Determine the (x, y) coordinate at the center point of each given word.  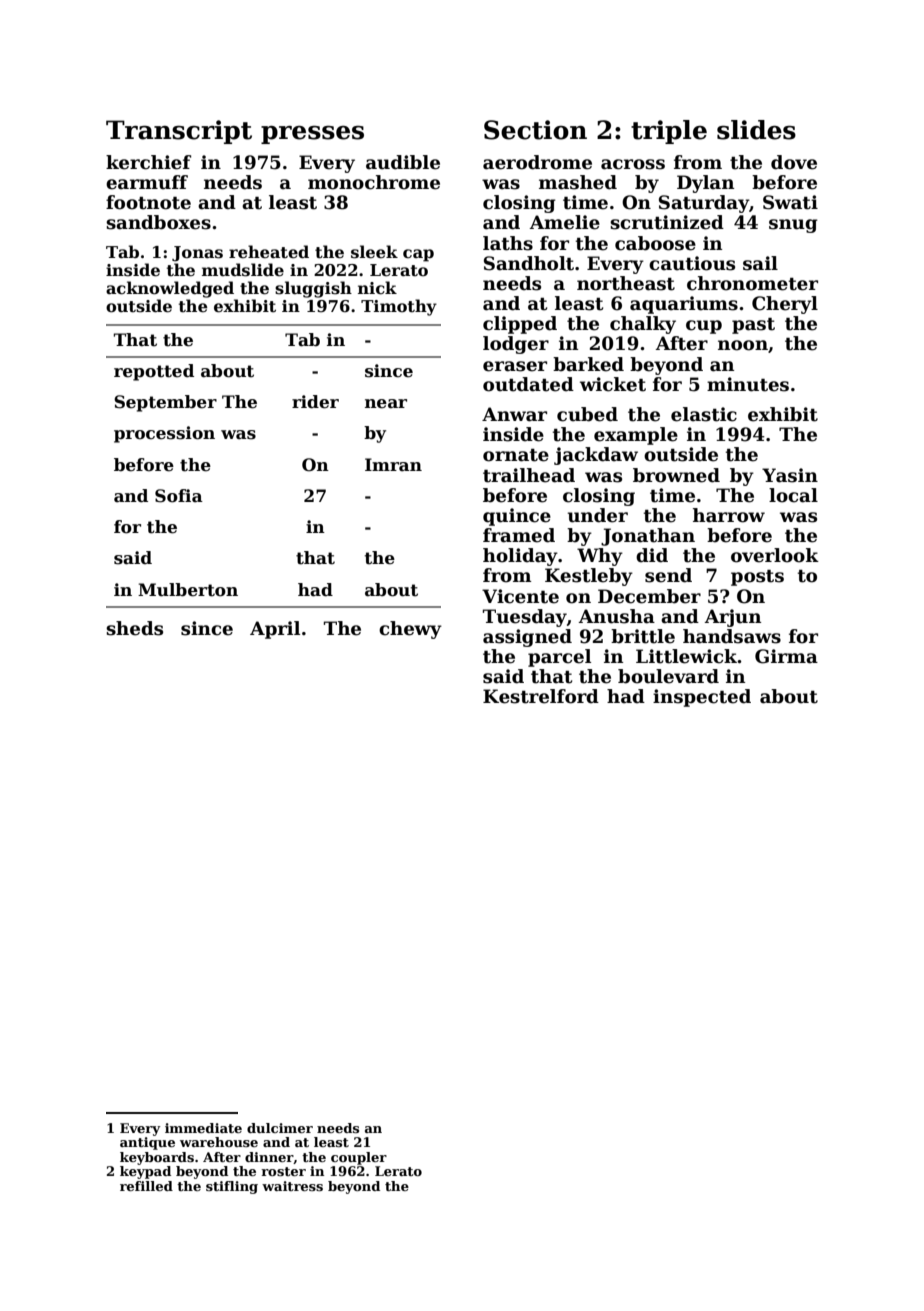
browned (676, 475)
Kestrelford (541, 696)
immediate (203, 1128)
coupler (359, 1158)
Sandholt (529, 263)
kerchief (148, 162)
